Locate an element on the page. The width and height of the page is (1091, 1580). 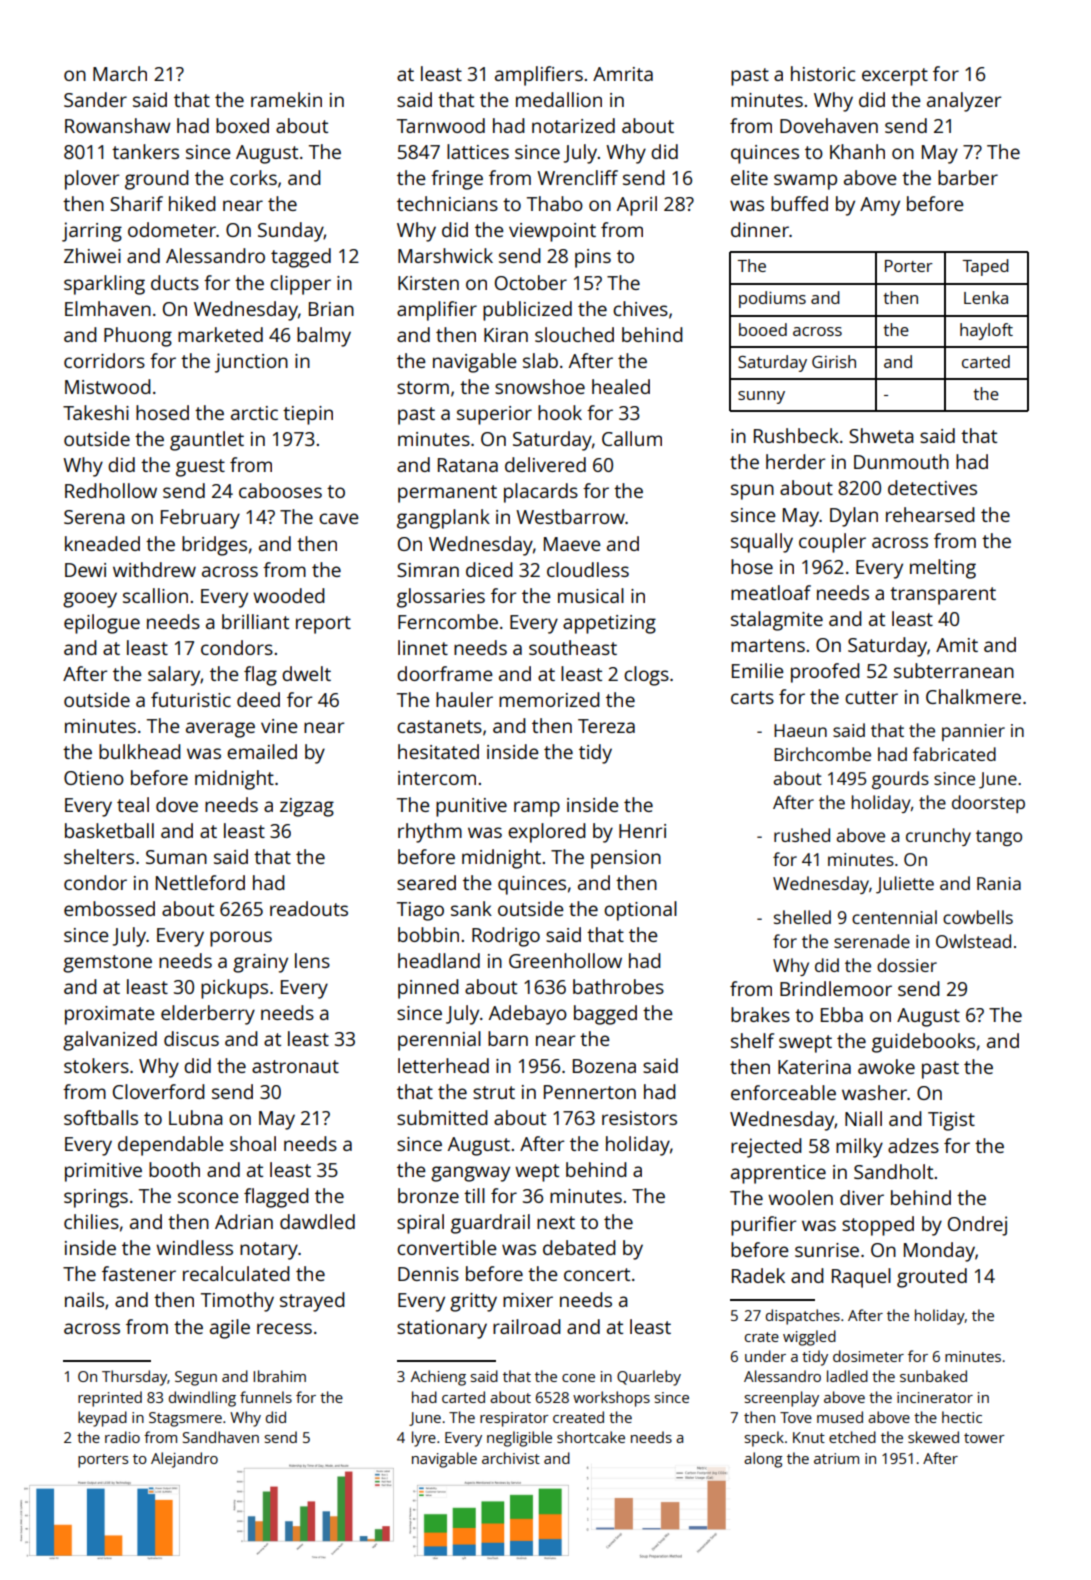
Ibrahim is located at coordinates (279, 1376).
